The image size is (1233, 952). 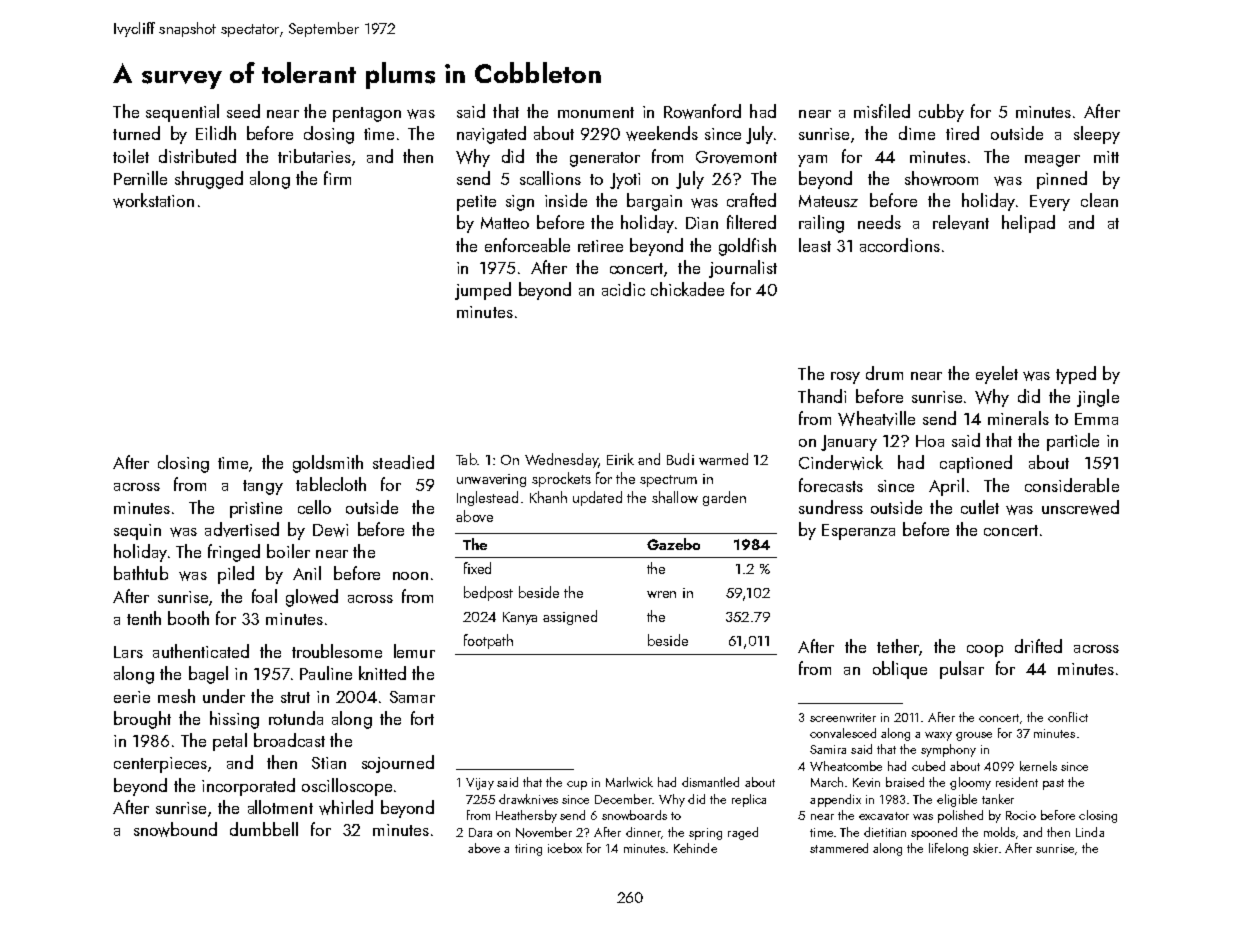 What do you see at coordinates (938, 736) in the page?
I see `waxy` at bounding box center [938, 736].
